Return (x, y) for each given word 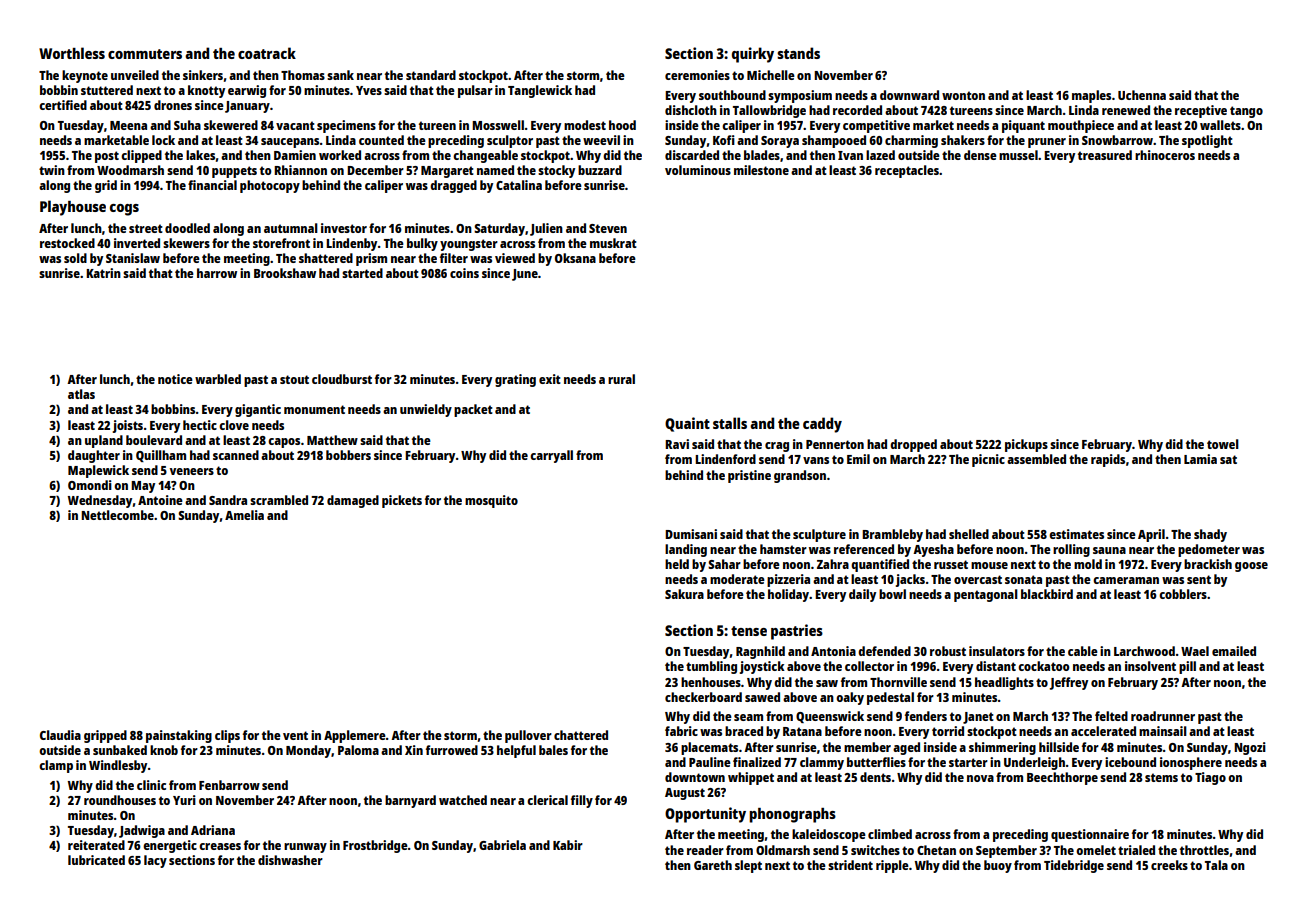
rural (621, 379)
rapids (1108, 460)
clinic (151, 785)
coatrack (267, 53)
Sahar (724, 564)
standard (431, 75)
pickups (1026, 445)
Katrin (103, 273)
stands (798, 53)
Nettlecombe (117, 515)
